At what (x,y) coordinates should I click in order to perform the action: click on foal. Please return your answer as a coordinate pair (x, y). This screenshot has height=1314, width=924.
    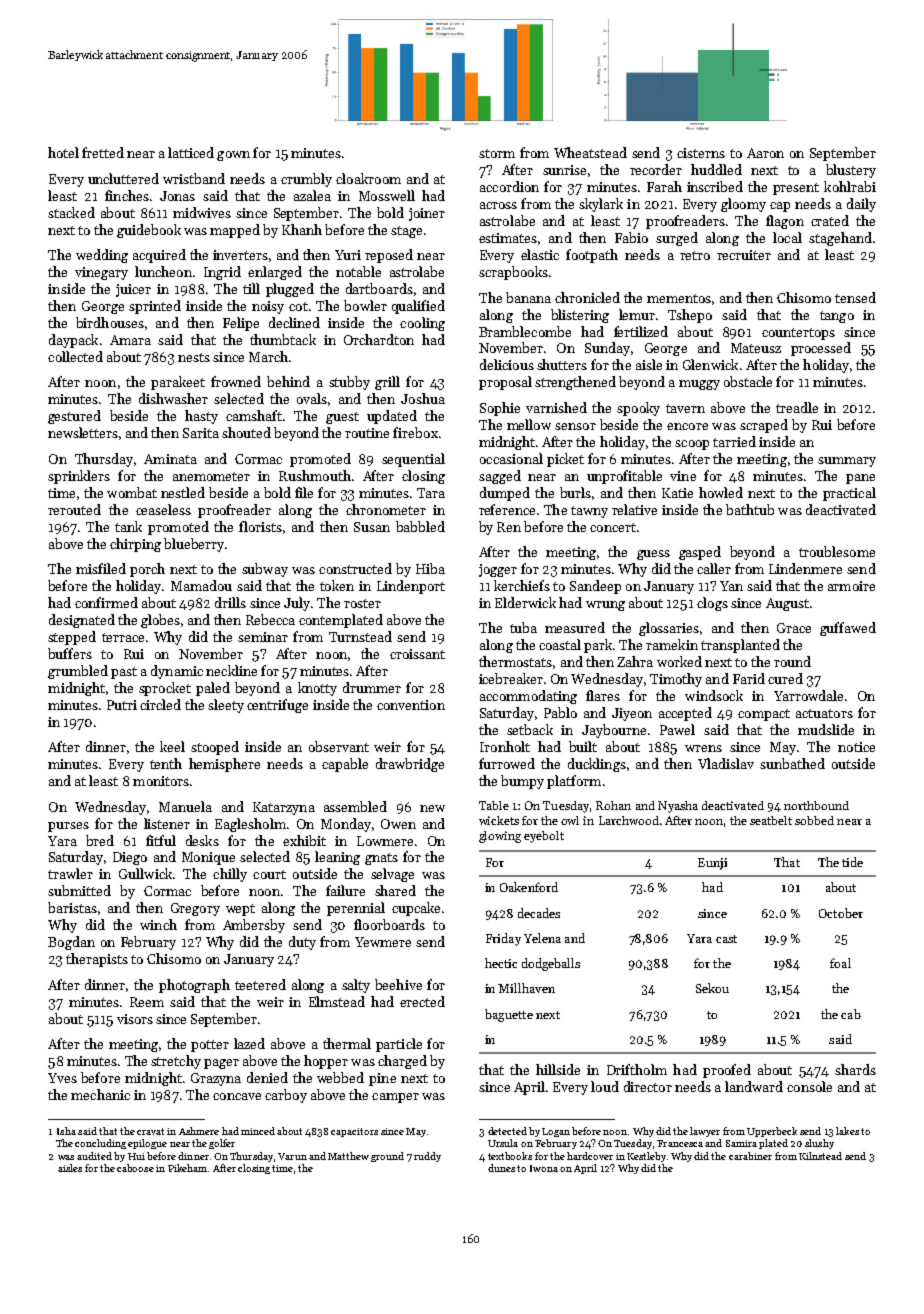
    Looking at the image, I should click on (840, 963).
